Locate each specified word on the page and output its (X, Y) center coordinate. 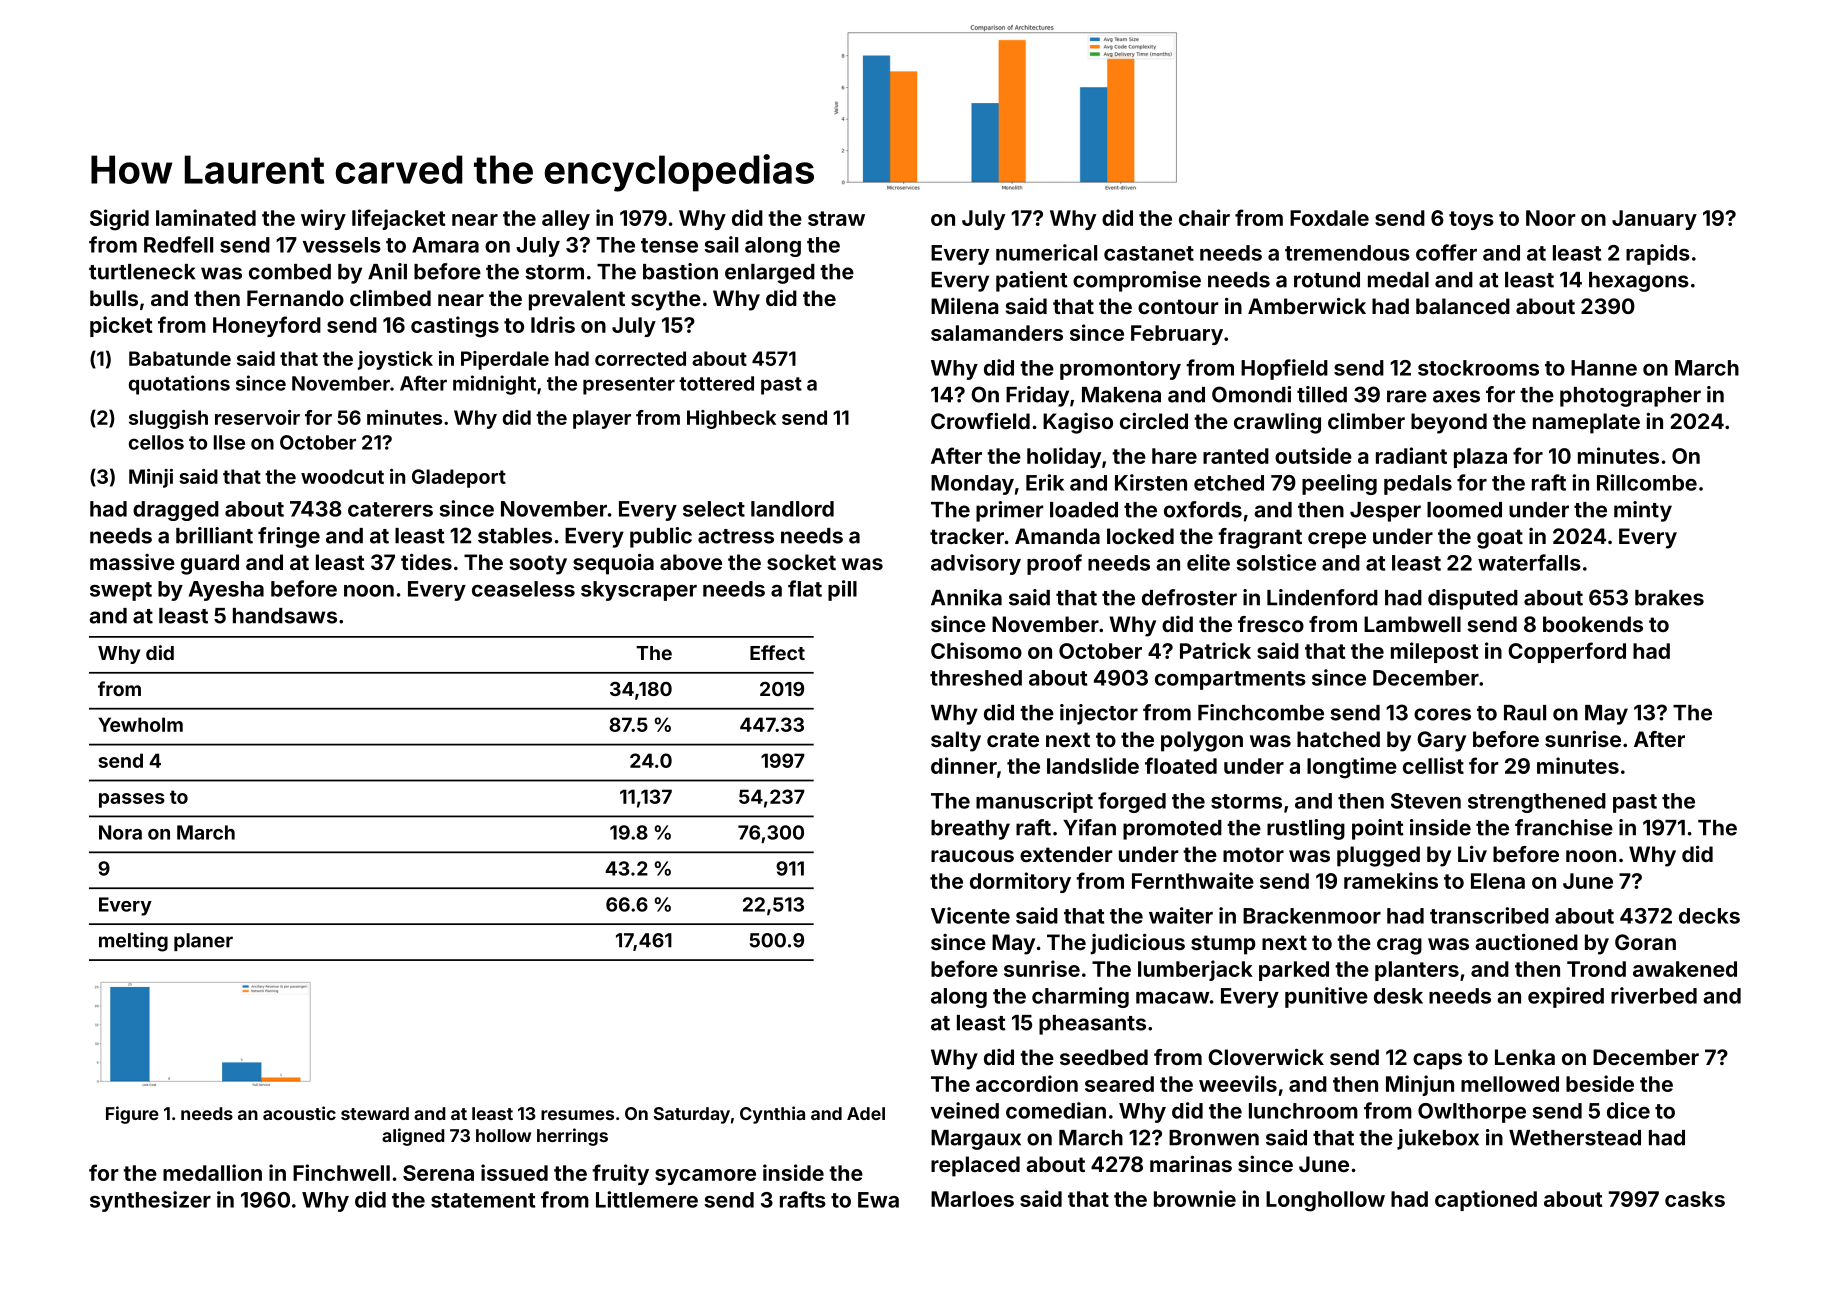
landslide (1093, 765)
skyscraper (639, 591)
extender (1066, 854)
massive (132, 562)
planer (203, 942)
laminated (206, 217)
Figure (132, 1115)
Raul (1525, 713)
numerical (1046, 252)
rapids (1658, 254)
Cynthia (772, 1115)
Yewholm (140, 724)
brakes (1669, 598)
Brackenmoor (1312, 916)
